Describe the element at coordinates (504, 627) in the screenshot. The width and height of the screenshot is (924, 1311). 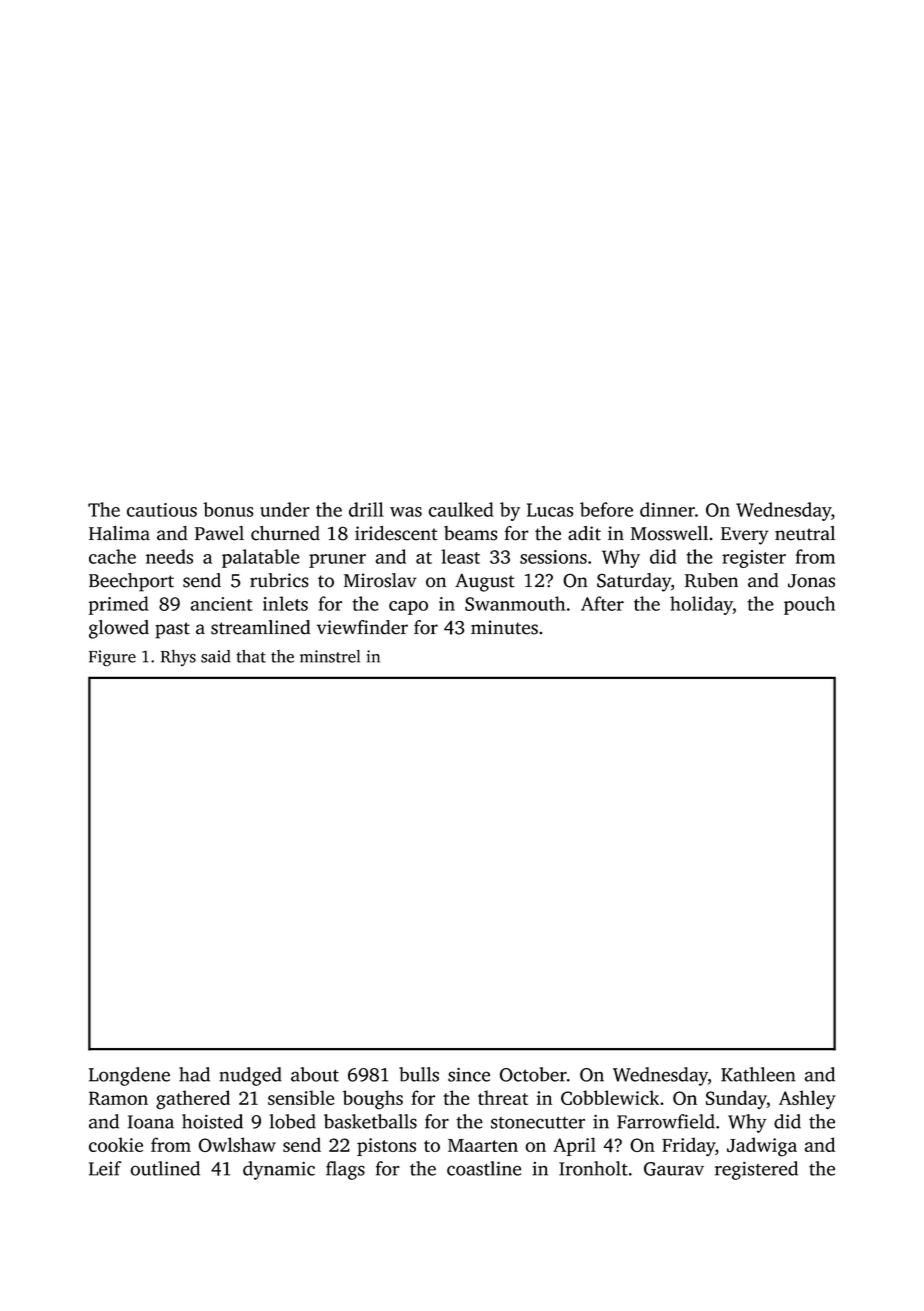
I see `minutes` at that location.
